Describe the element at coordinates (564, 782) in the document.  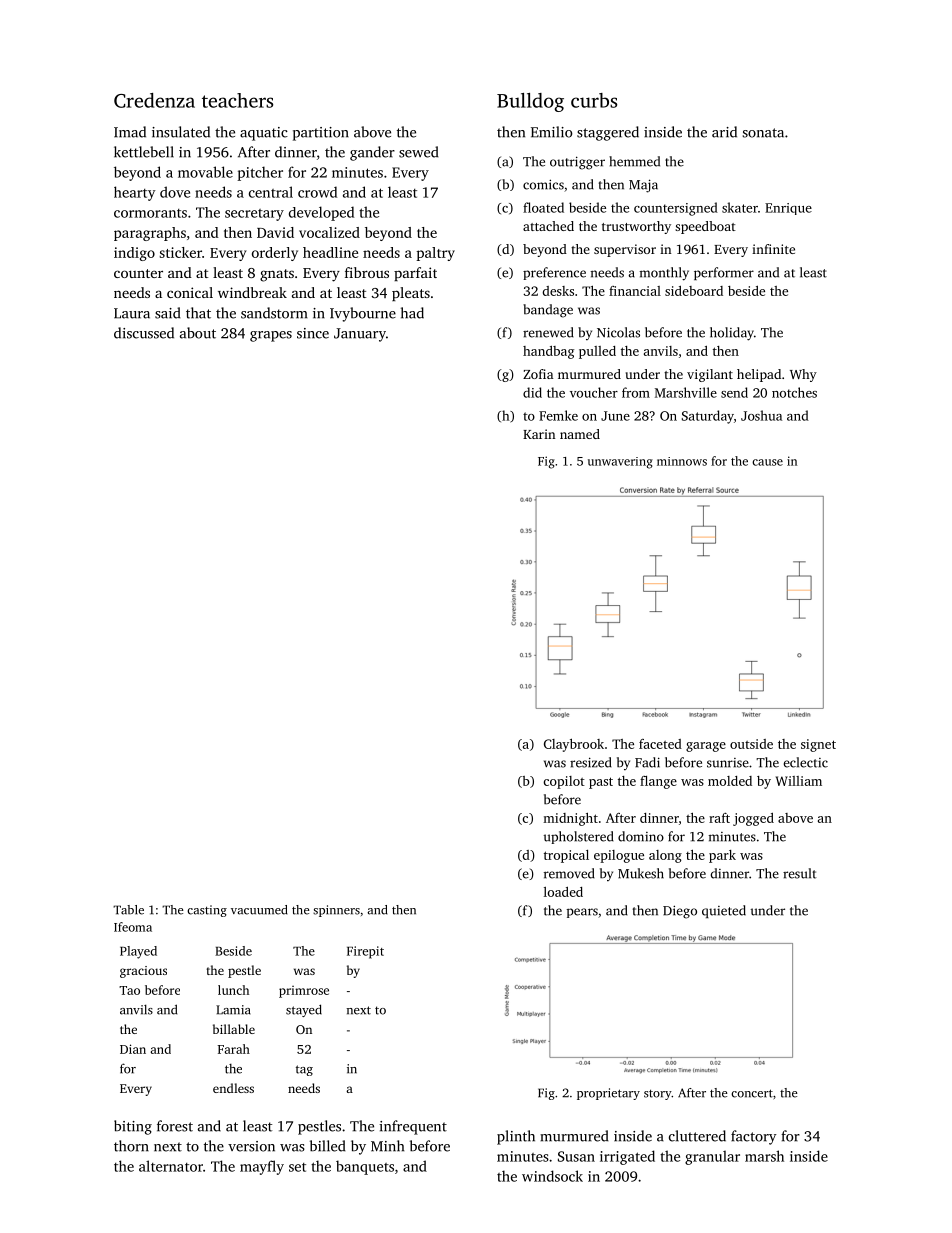
I see `copilot` at that location.
